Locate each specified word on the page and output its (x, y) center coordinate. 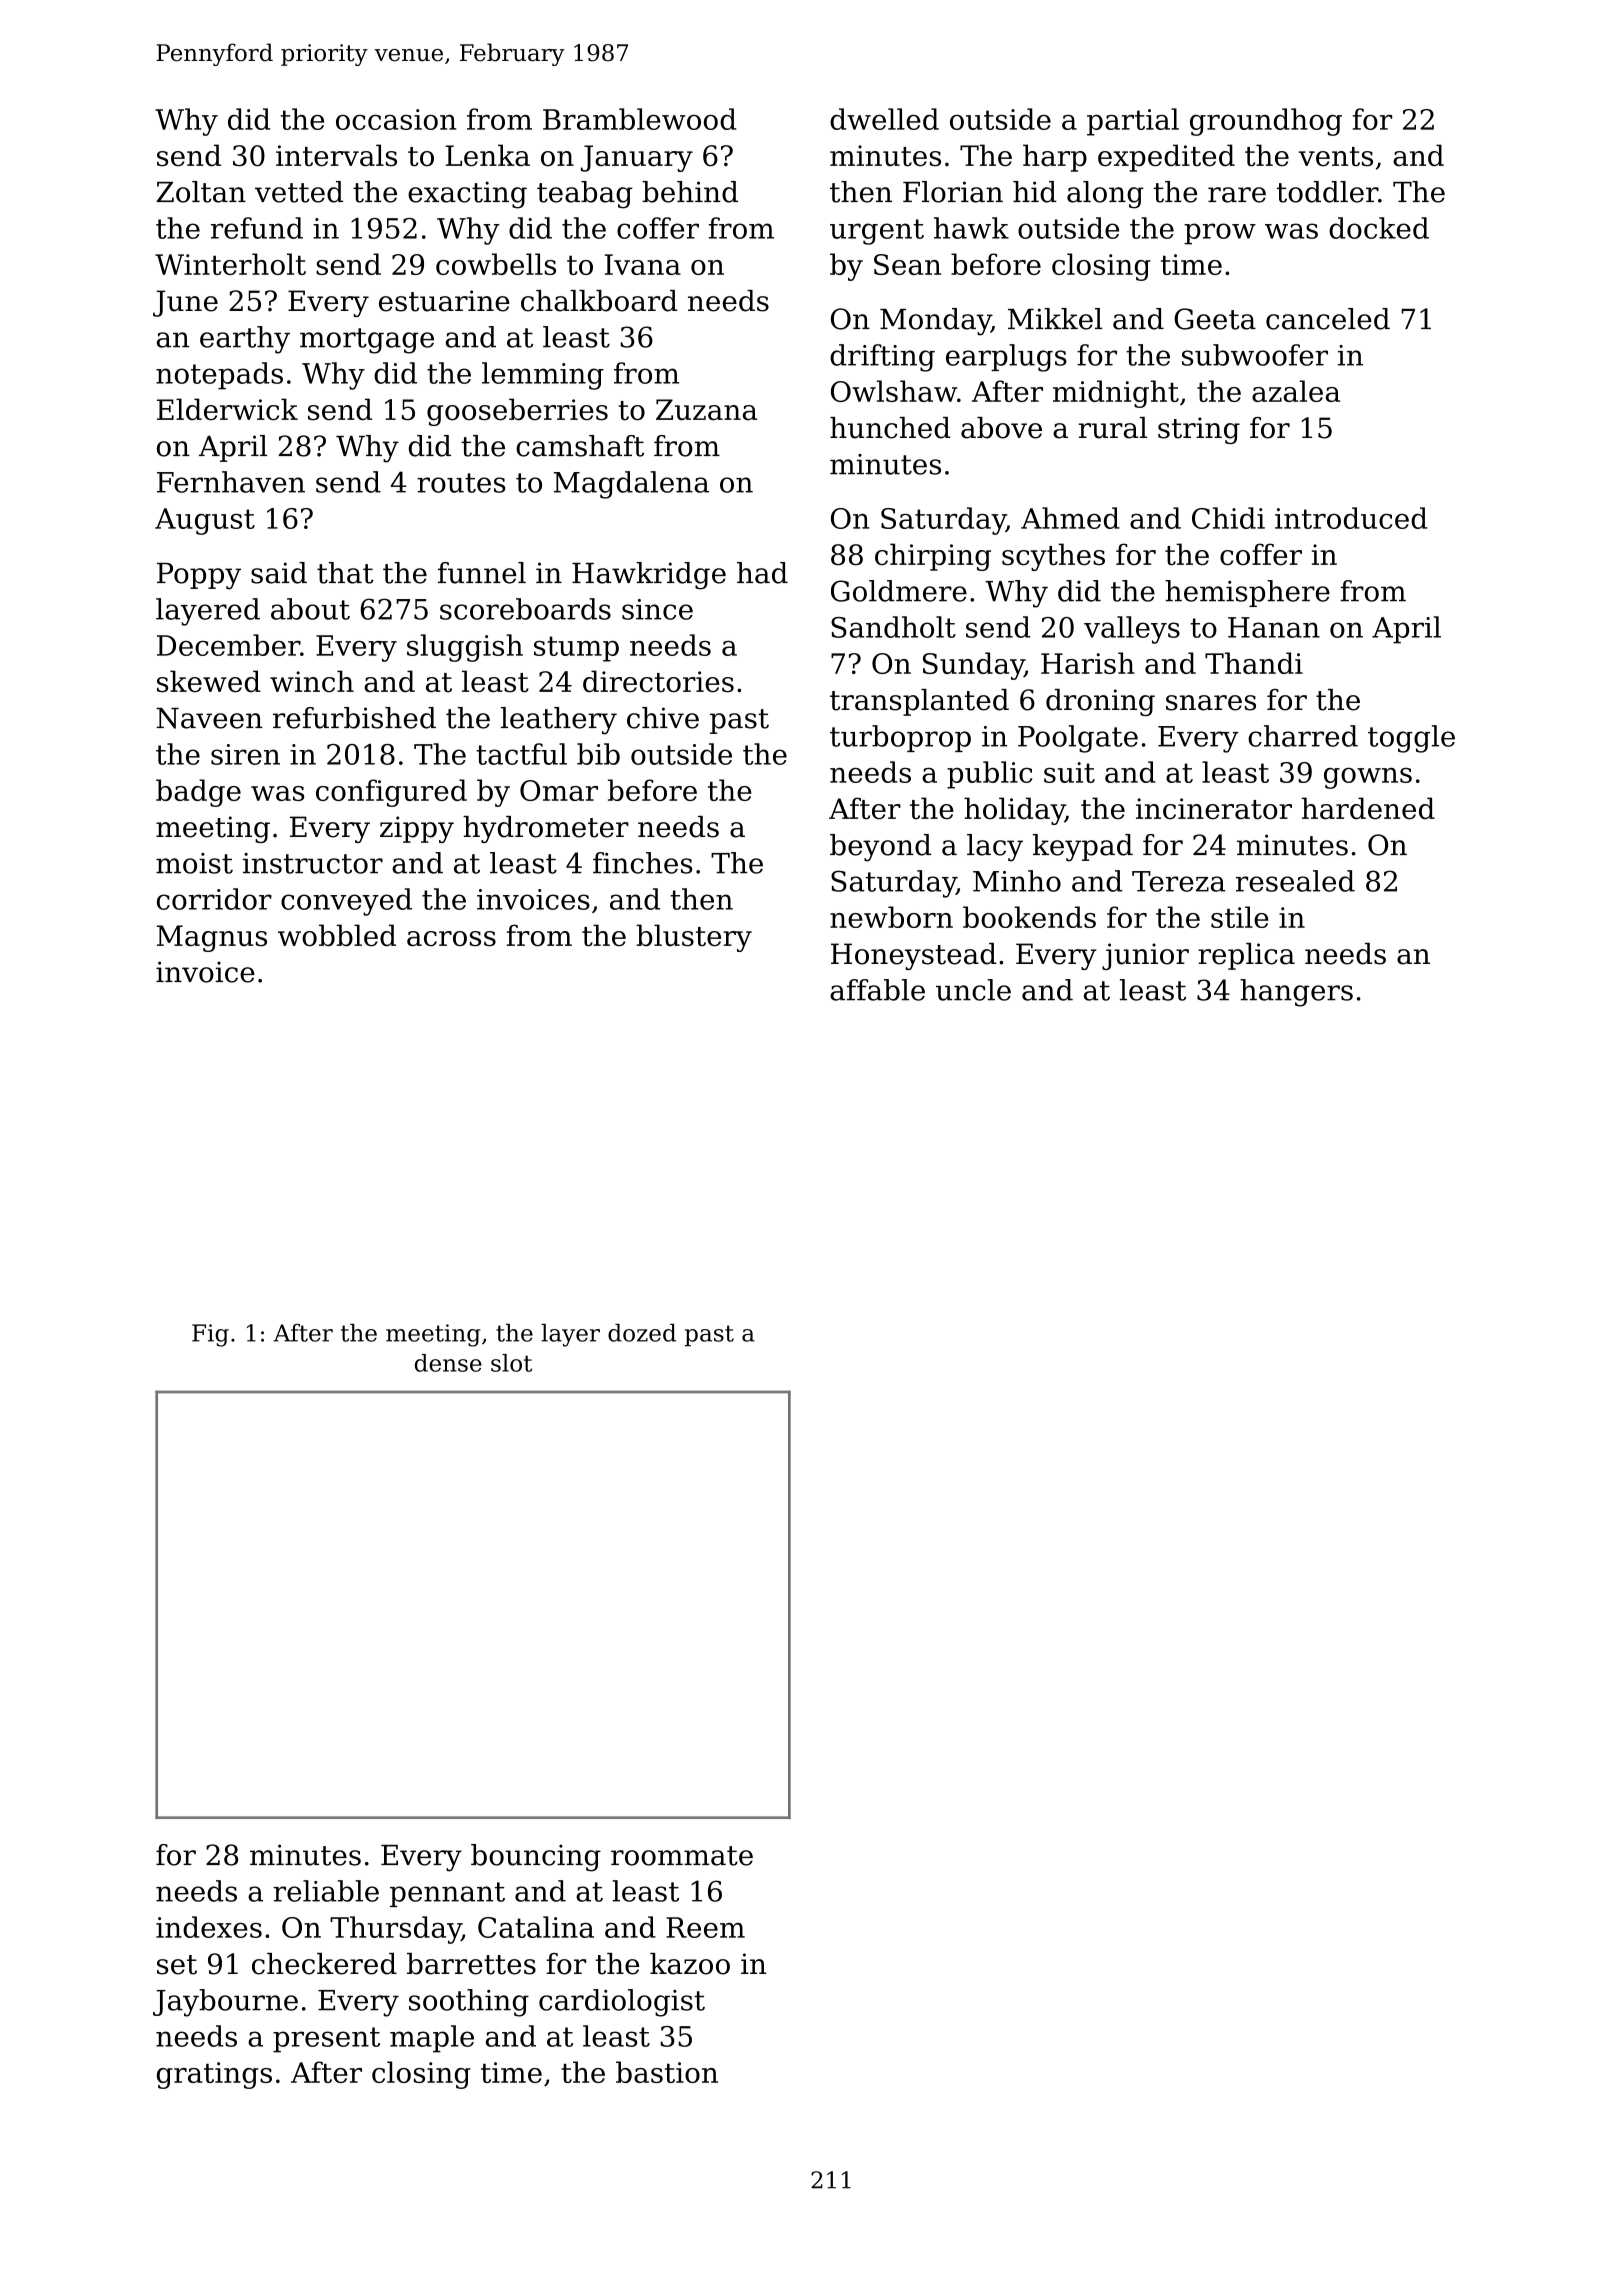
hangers (1296, 993)
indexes (209, 1927)
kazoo (690, 1964)
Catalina (536, 1927)
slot (511, 1363)
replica (1246, 956)
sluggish (465, 648)
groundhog (1266, 122)
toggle (1411, 739)
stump (576, 649)
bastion (667, 2072)
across (451, 939)
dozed (642, 1333)
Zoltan (201, 192)
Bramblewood (639, 119)
